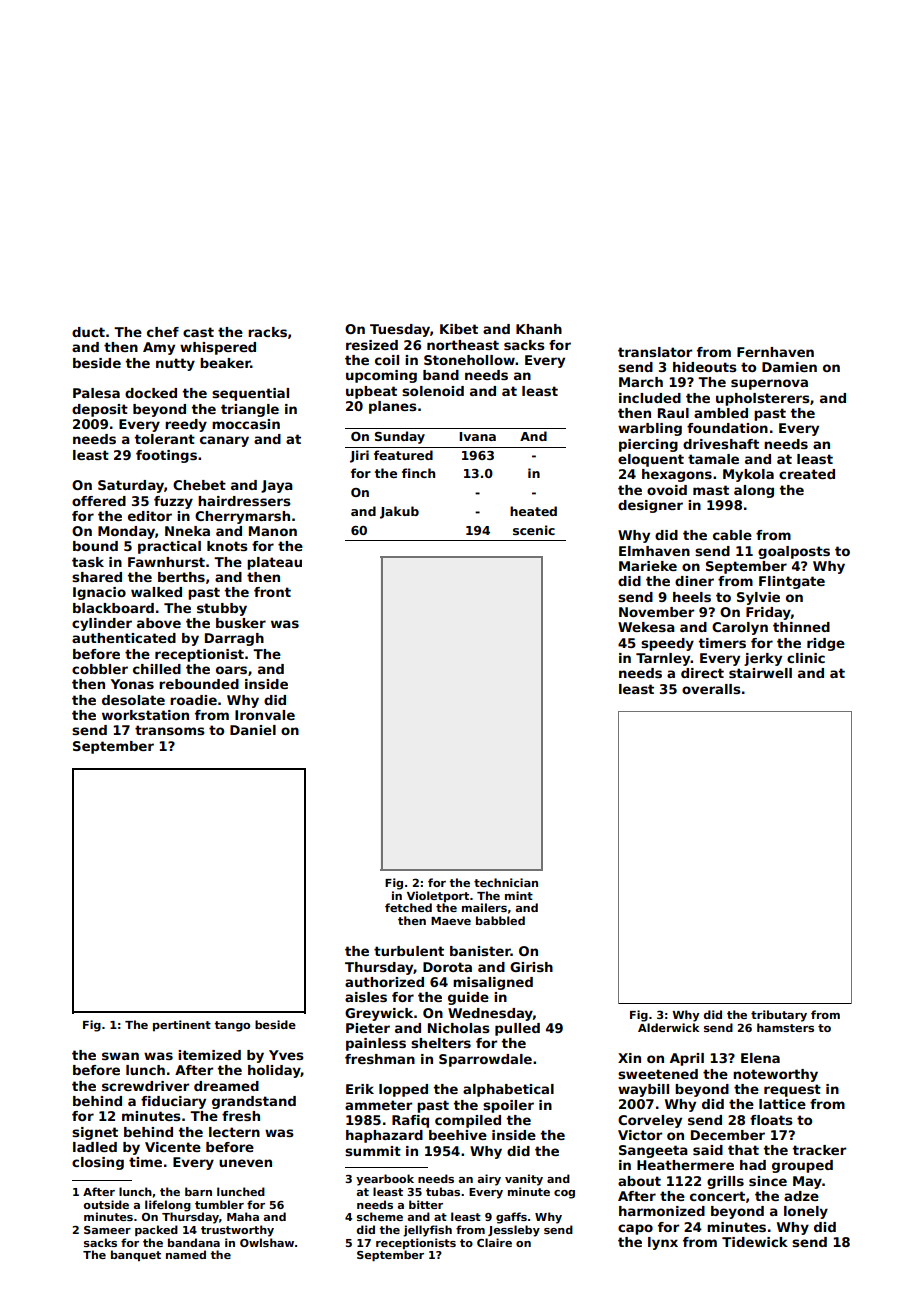 The width and height of the image is (924, 1308). I want to click on Cherrymarsh, so click(242, 517).
